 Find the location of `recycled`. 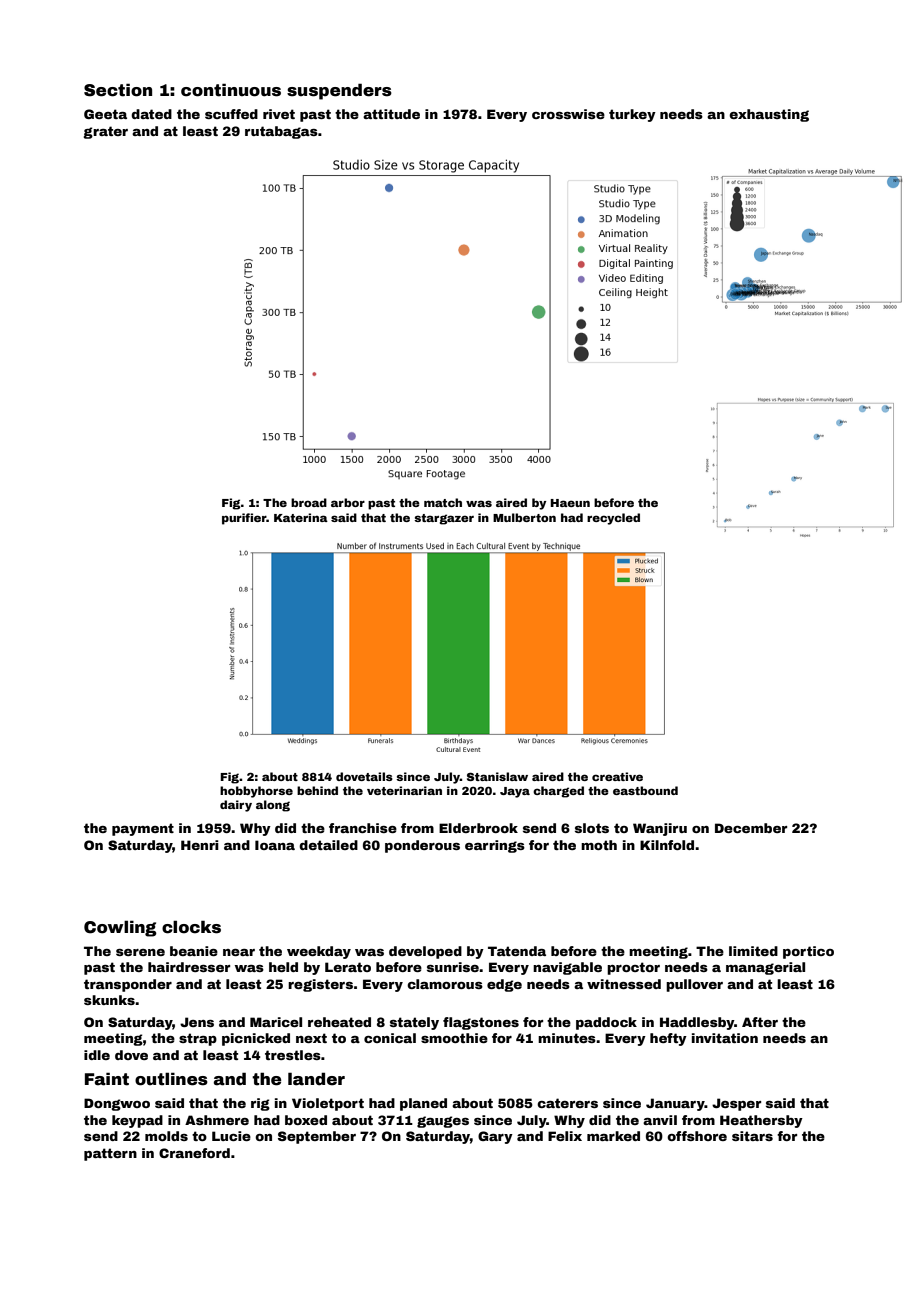

recycled is located at coordinates (613, 519).
